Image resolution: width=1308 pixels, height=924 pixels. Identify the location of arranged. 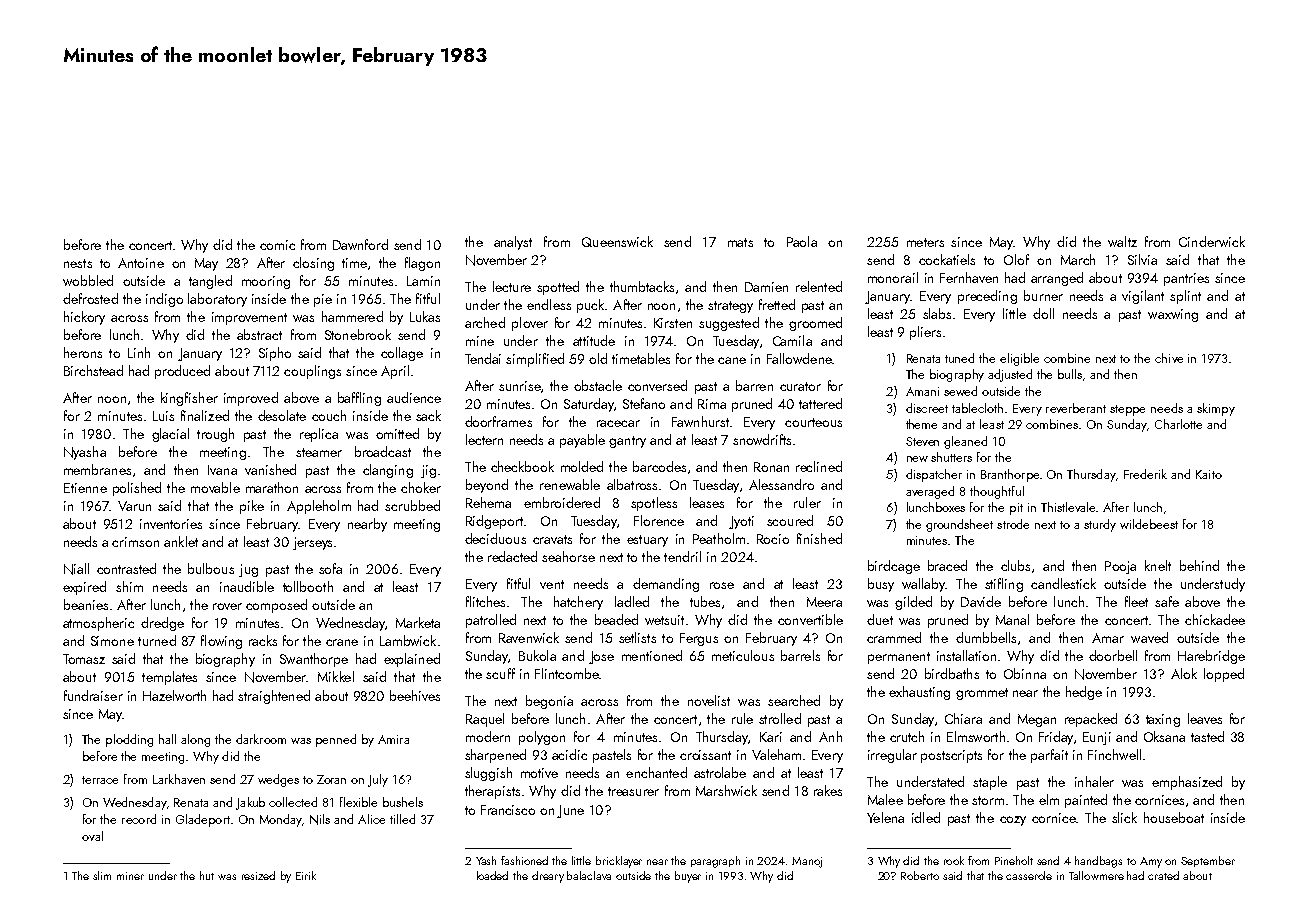
(1057, 279).
